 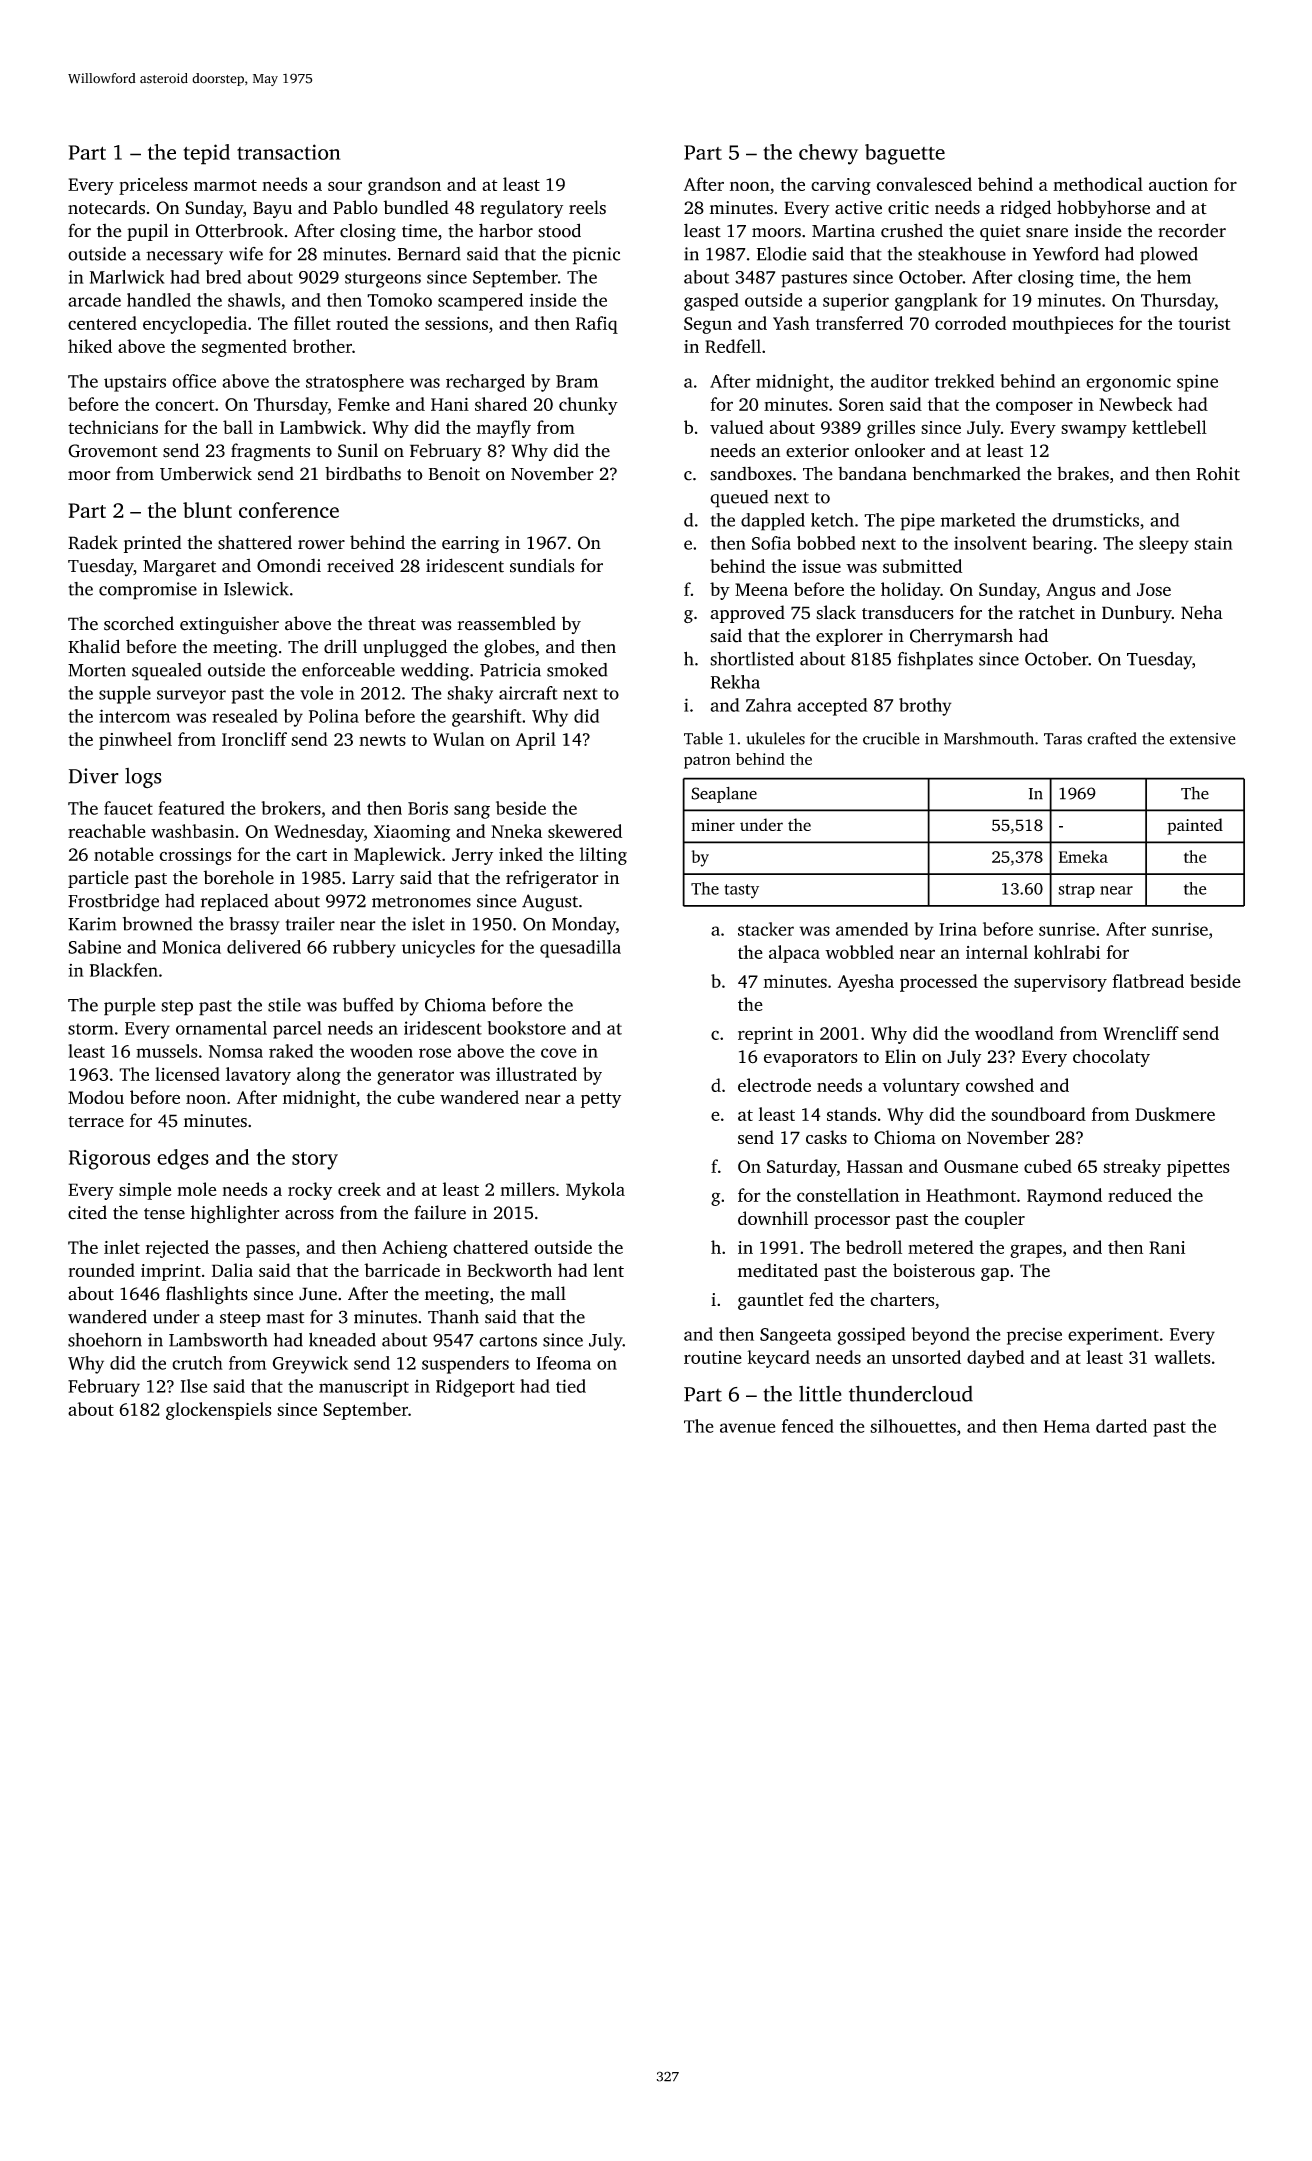 I want to click on resealed, so click(x=245, y=716).
